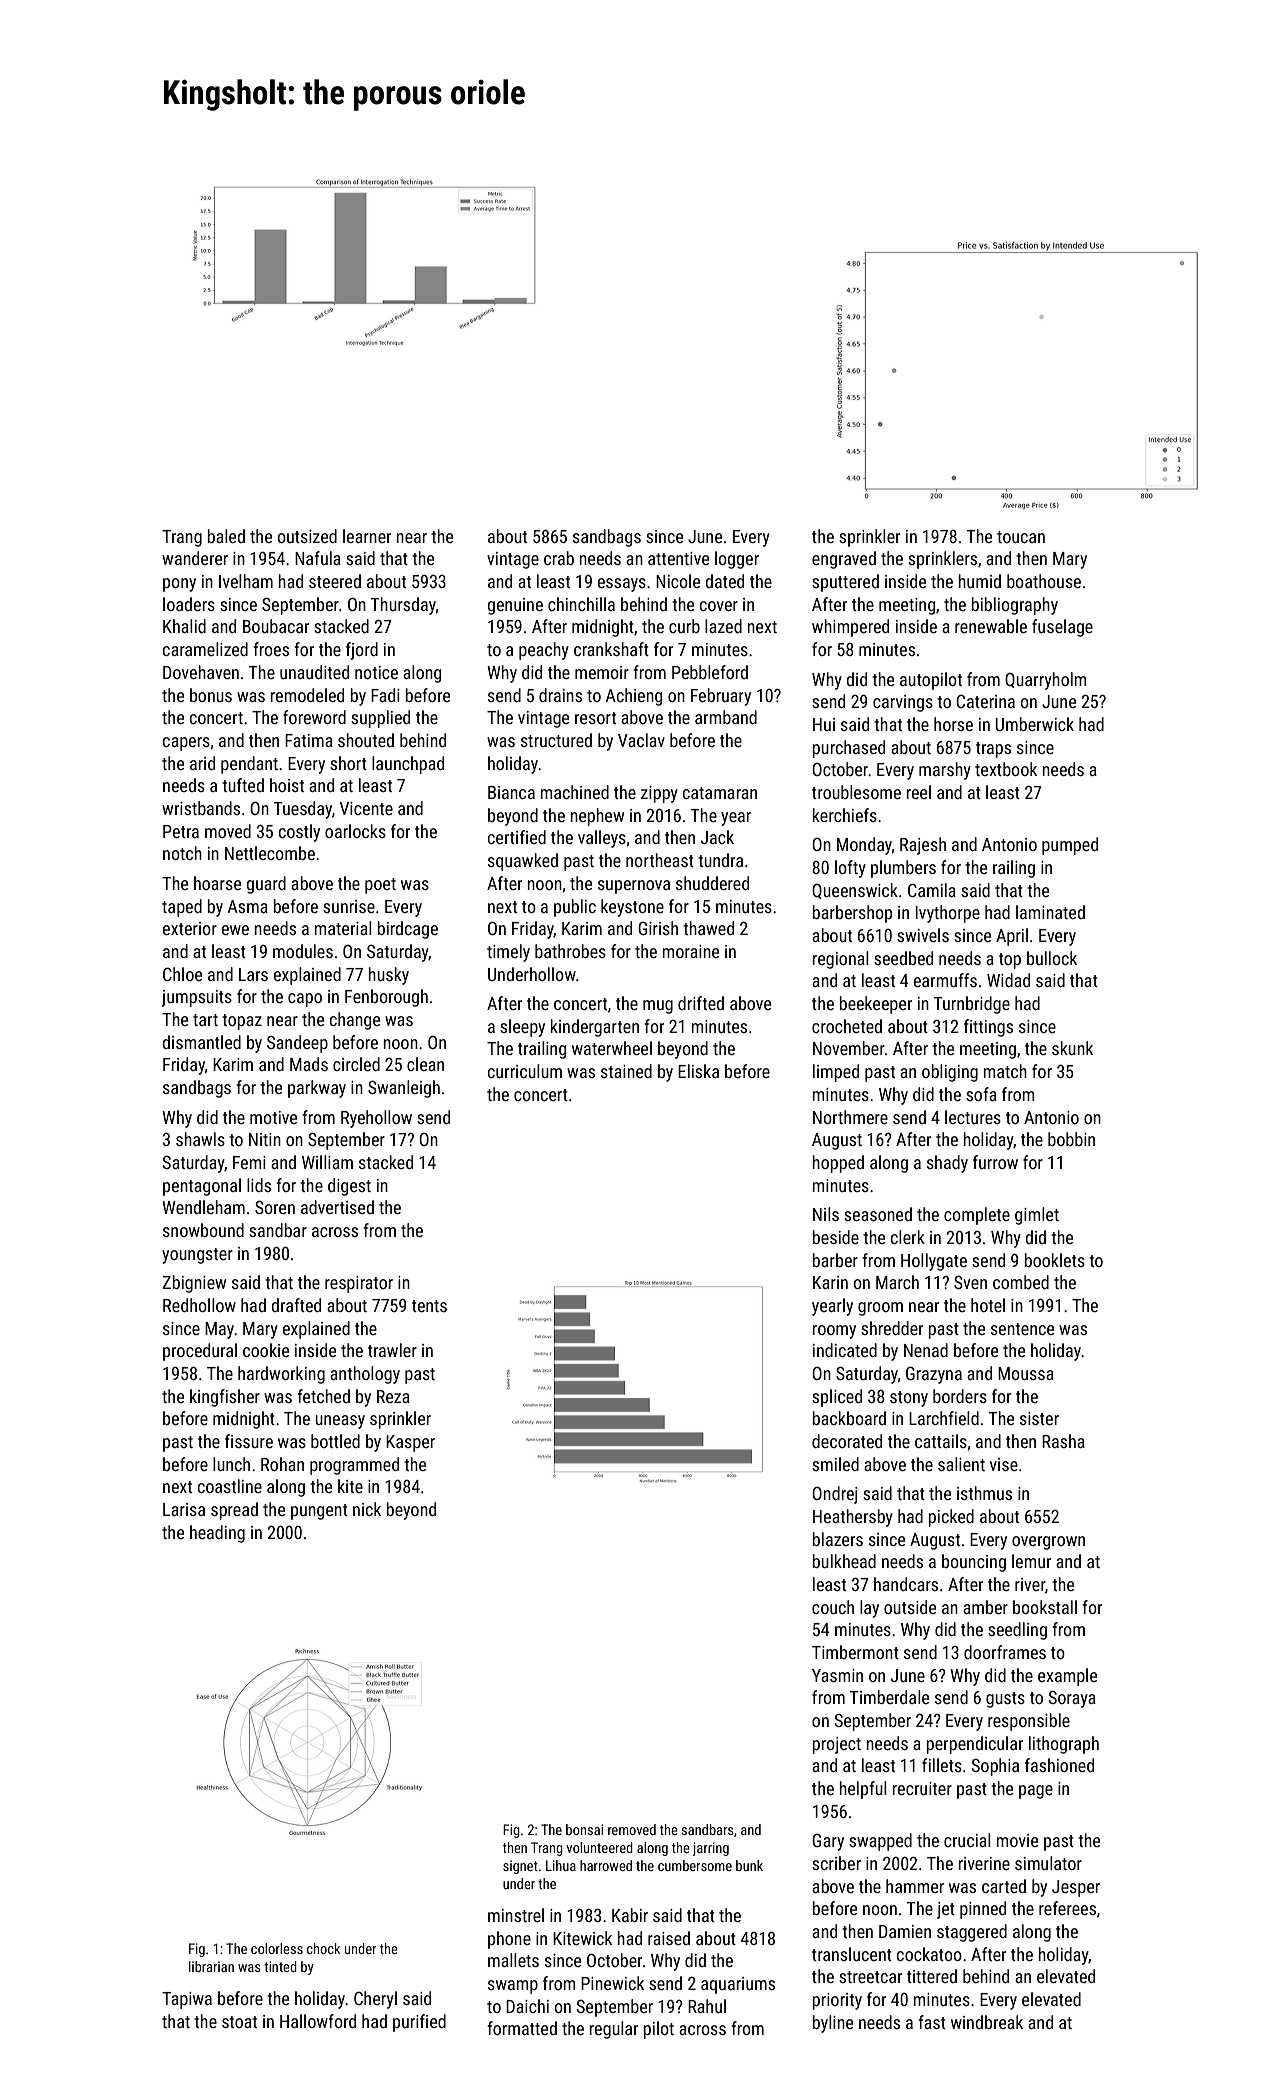 This screenshot has height=2091, width=1269. What do you see at coordinates (844, 560) in the screenshot?
I see `engraved` at bounding box center [844, 560].
